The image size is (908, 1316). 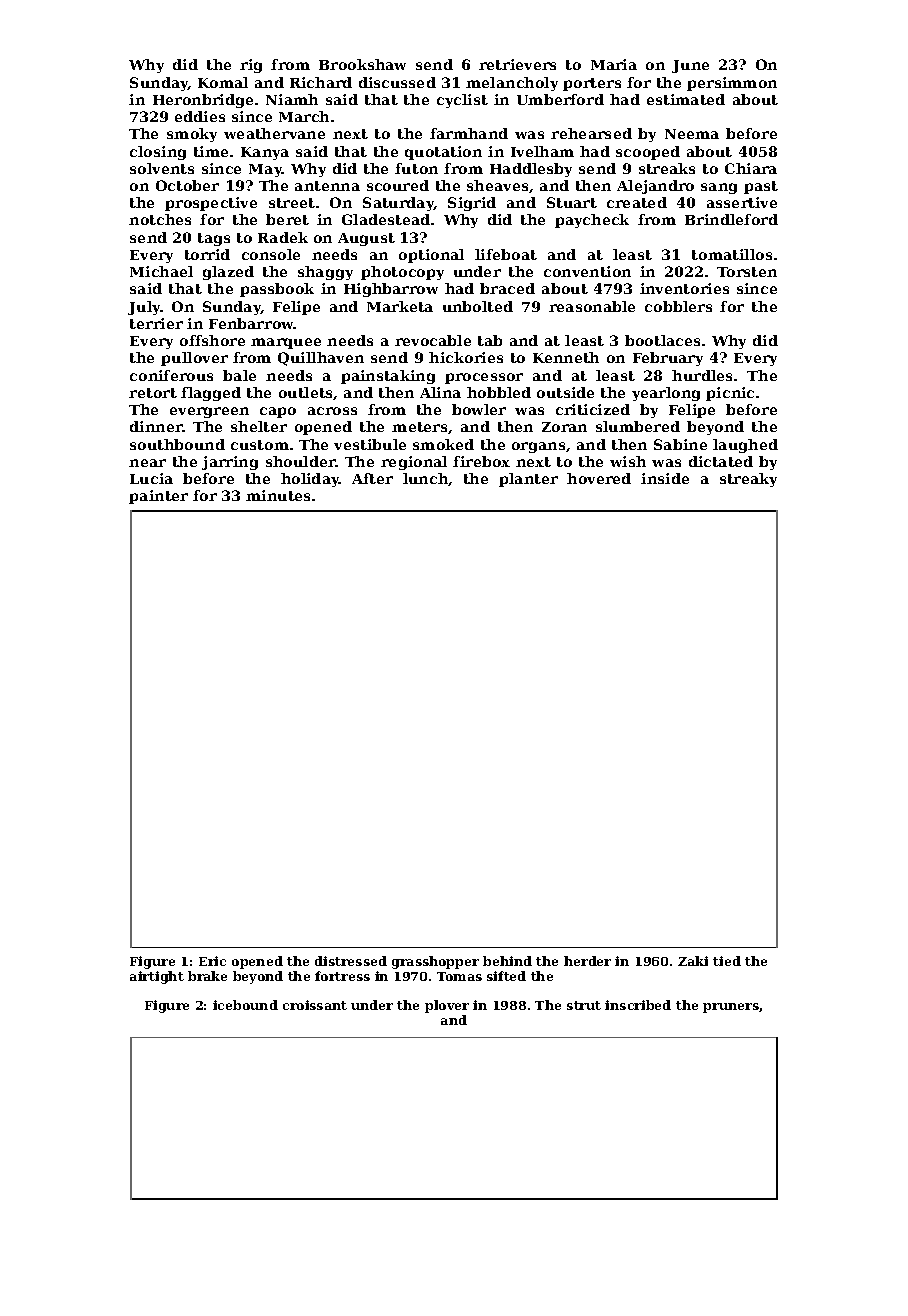 What do you see at coordinates (748, 480) in the screenshot?
I see `streaky` at bounding box center [748, 480].
